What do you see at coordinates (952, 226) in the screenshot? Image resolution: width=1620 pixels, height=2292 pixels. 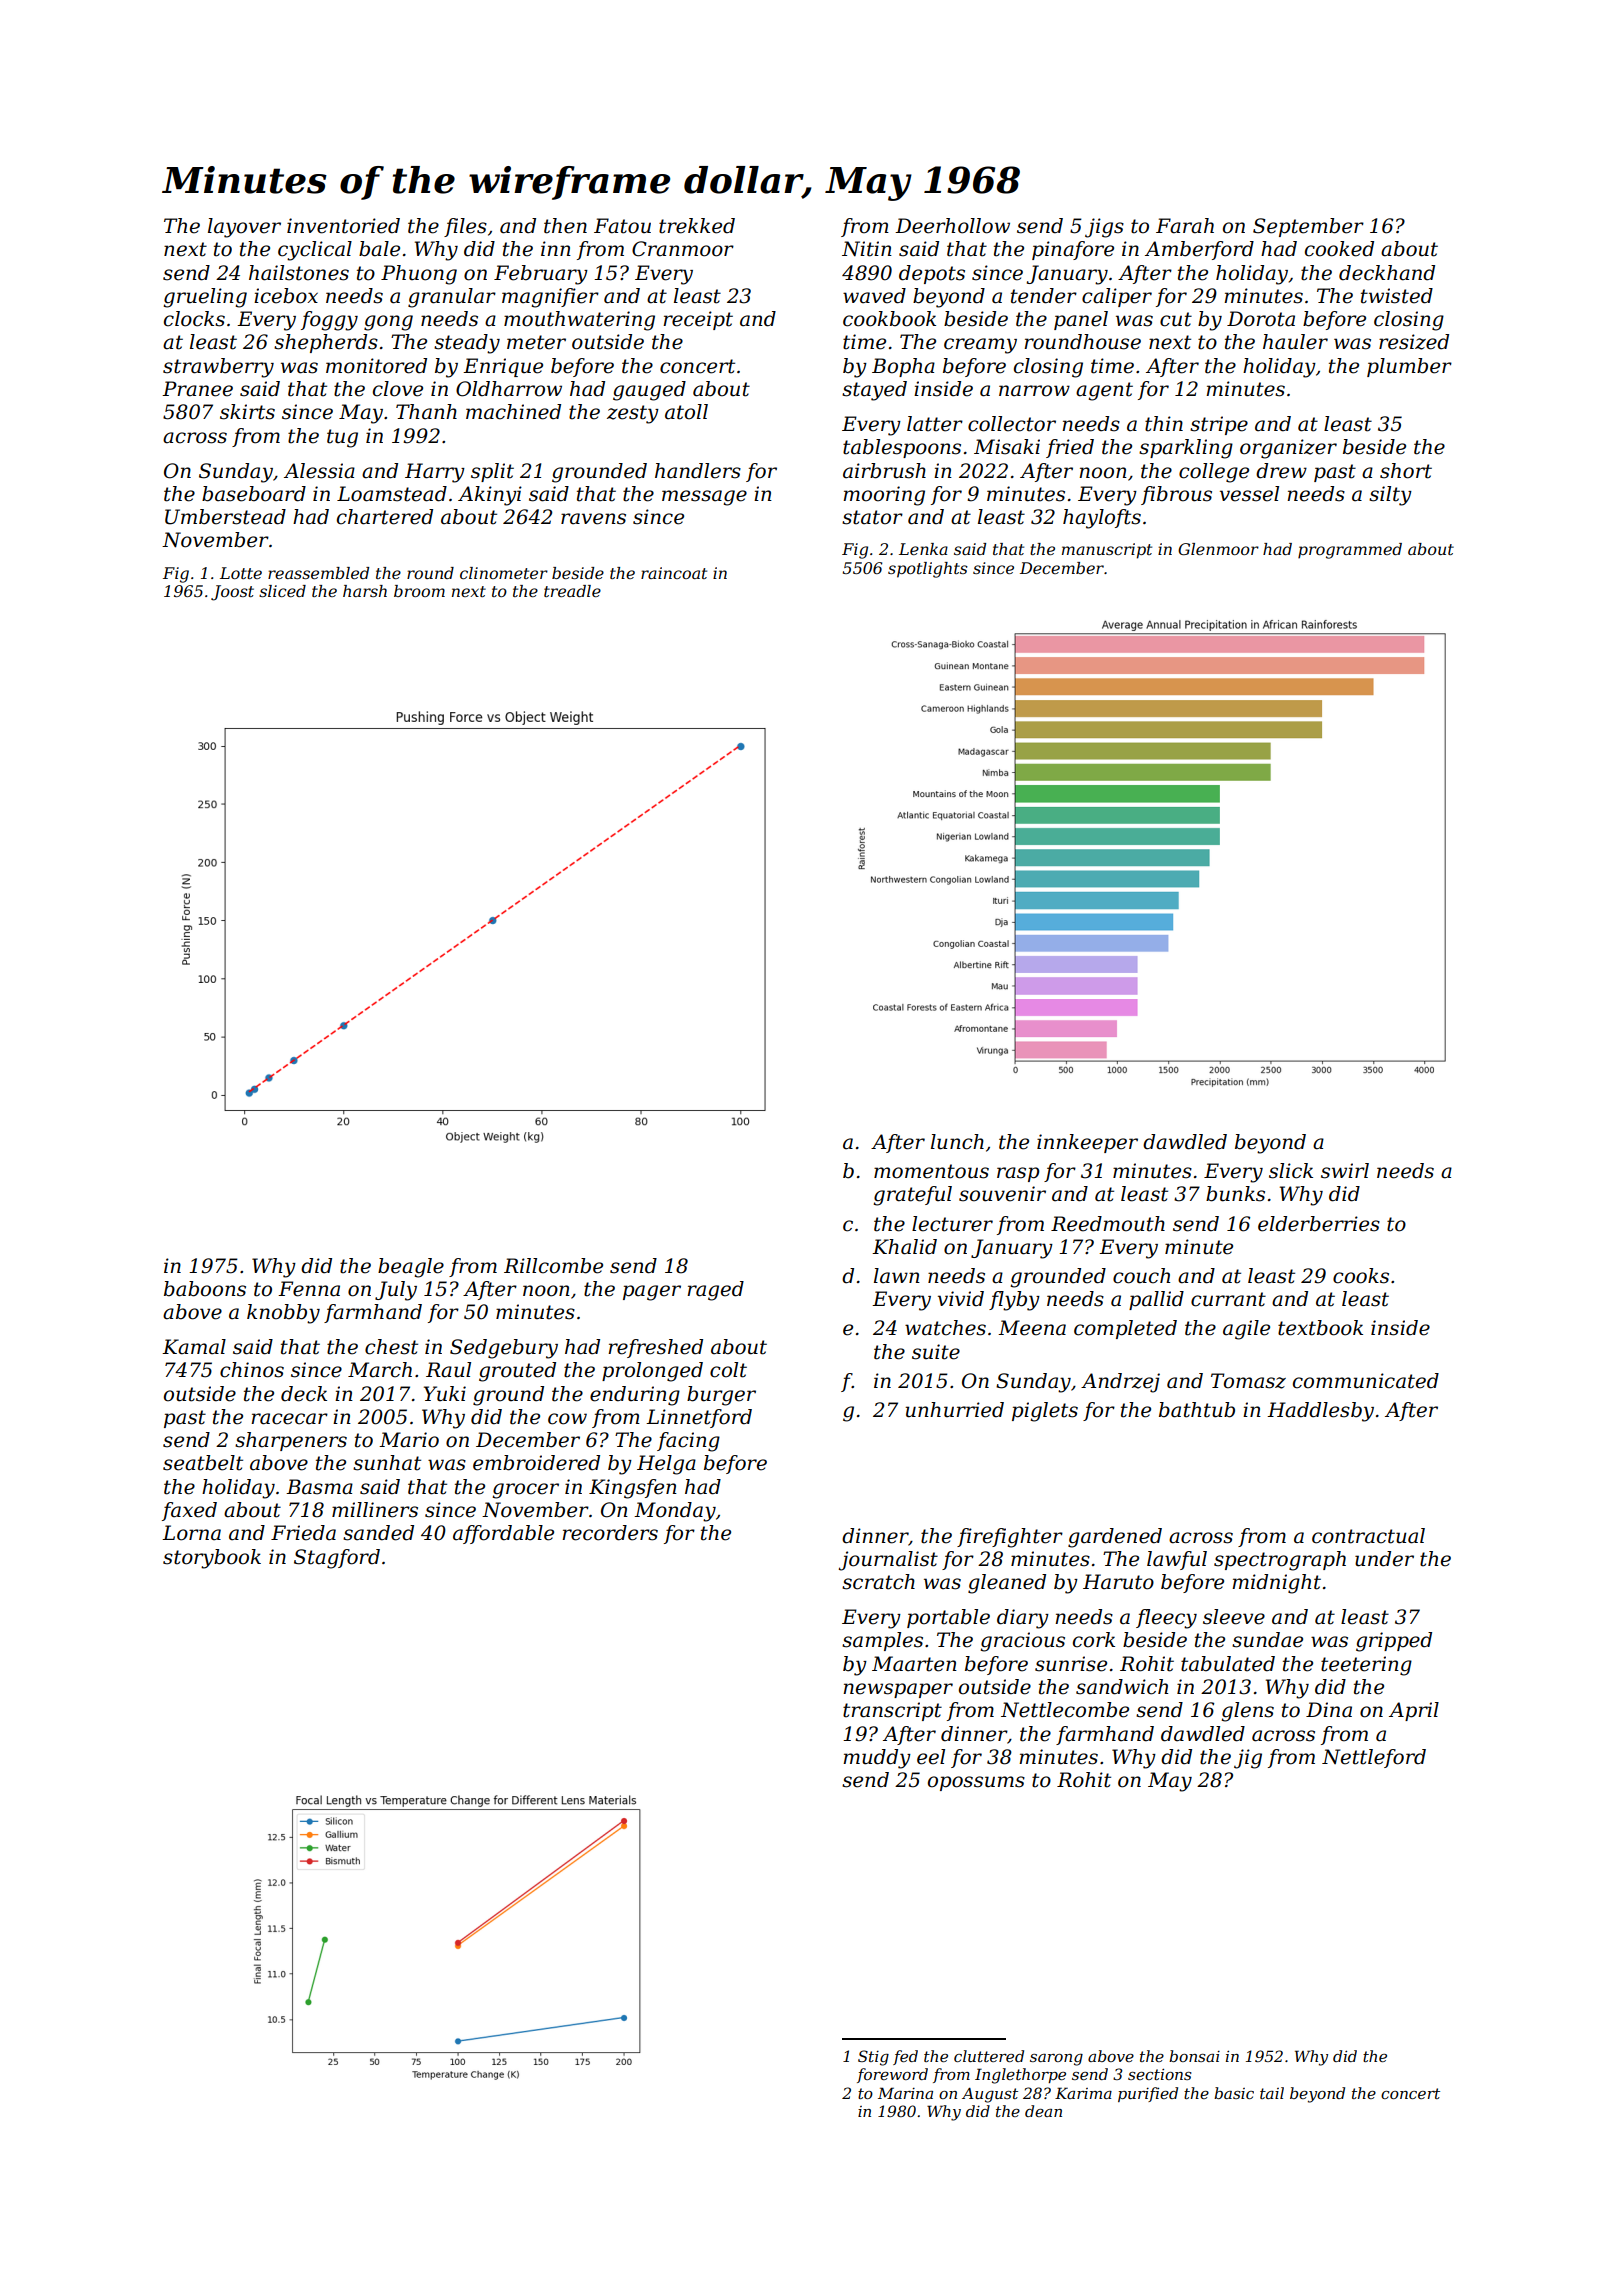 I see `Deerhollow` at bounding box center [952, 226].
